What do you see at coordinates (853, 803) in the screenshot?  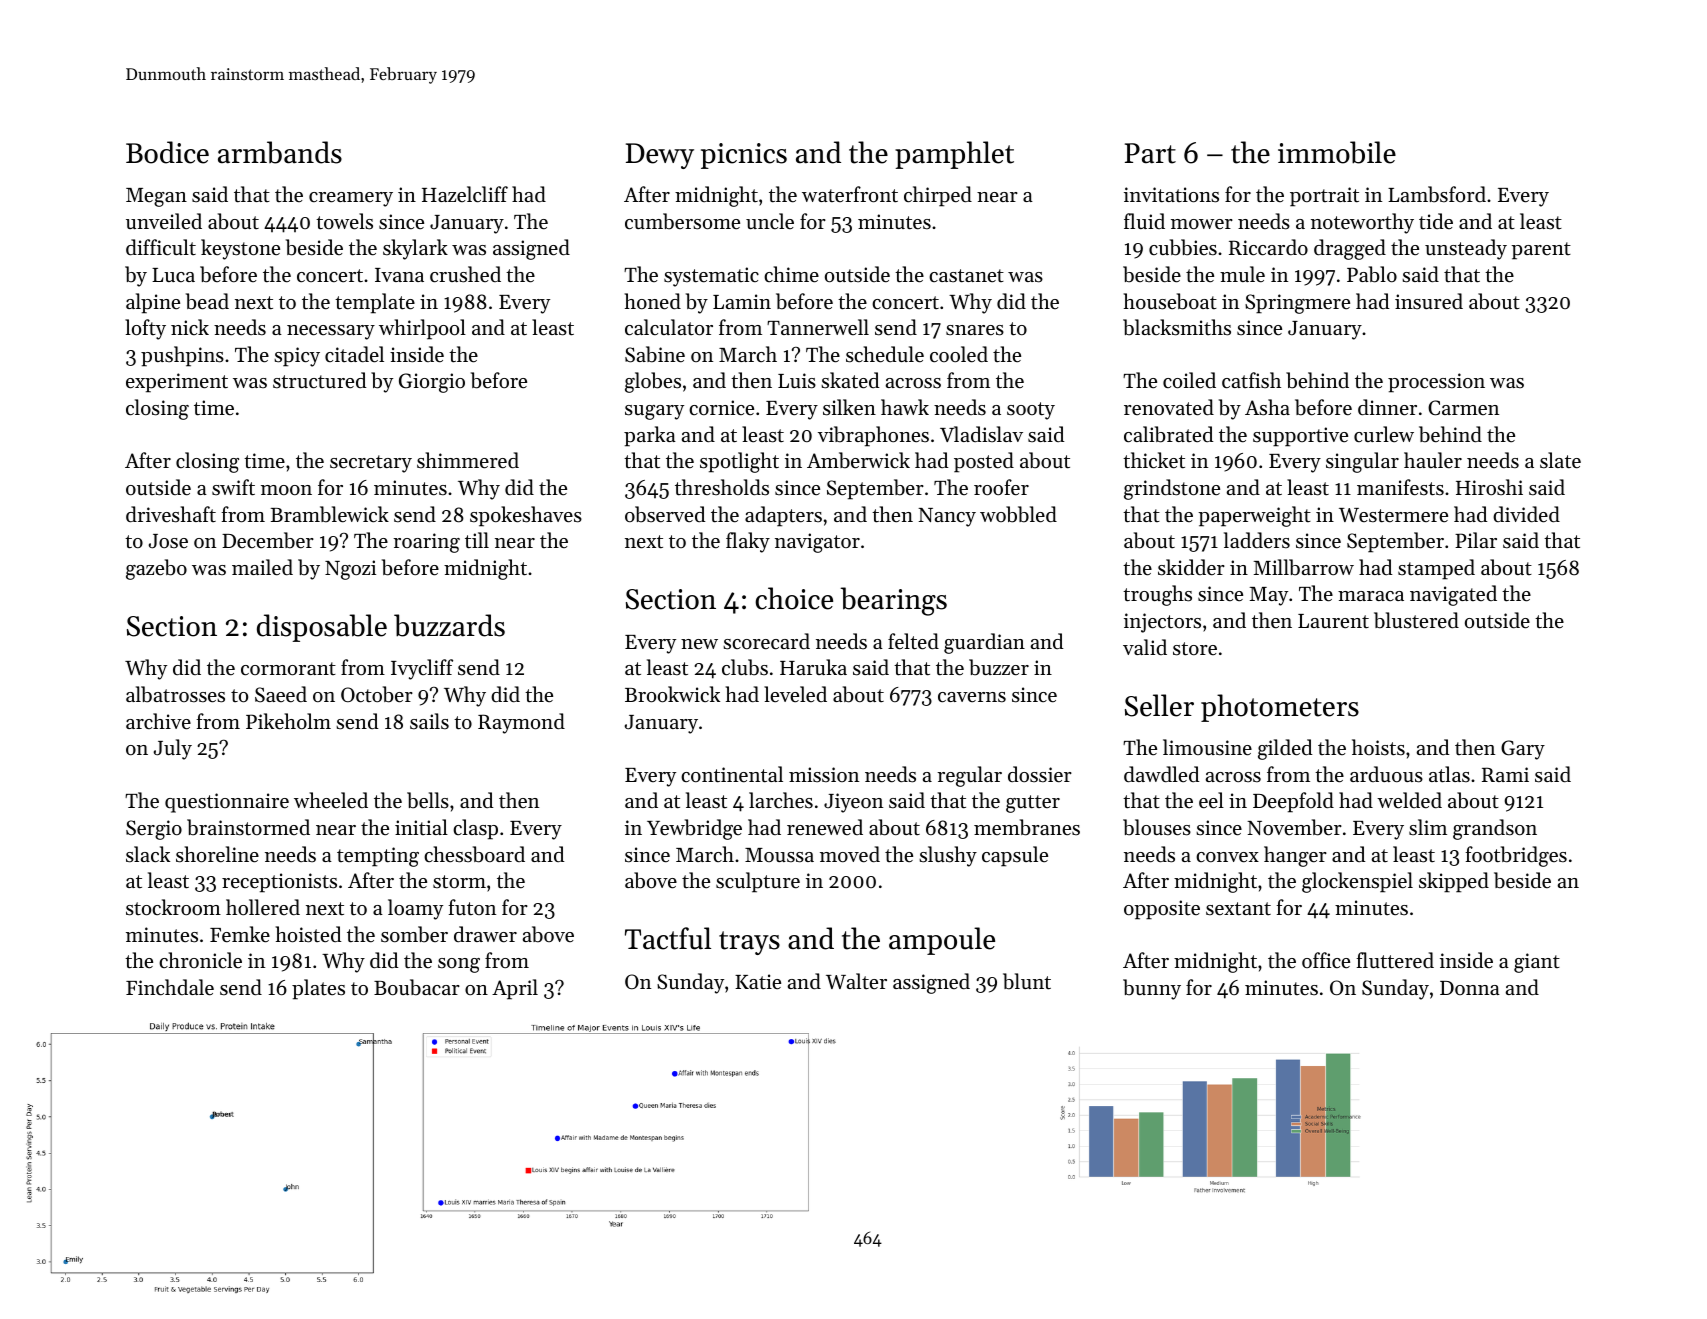 I see `Jiyeon` at bounding box center [853, 803].
